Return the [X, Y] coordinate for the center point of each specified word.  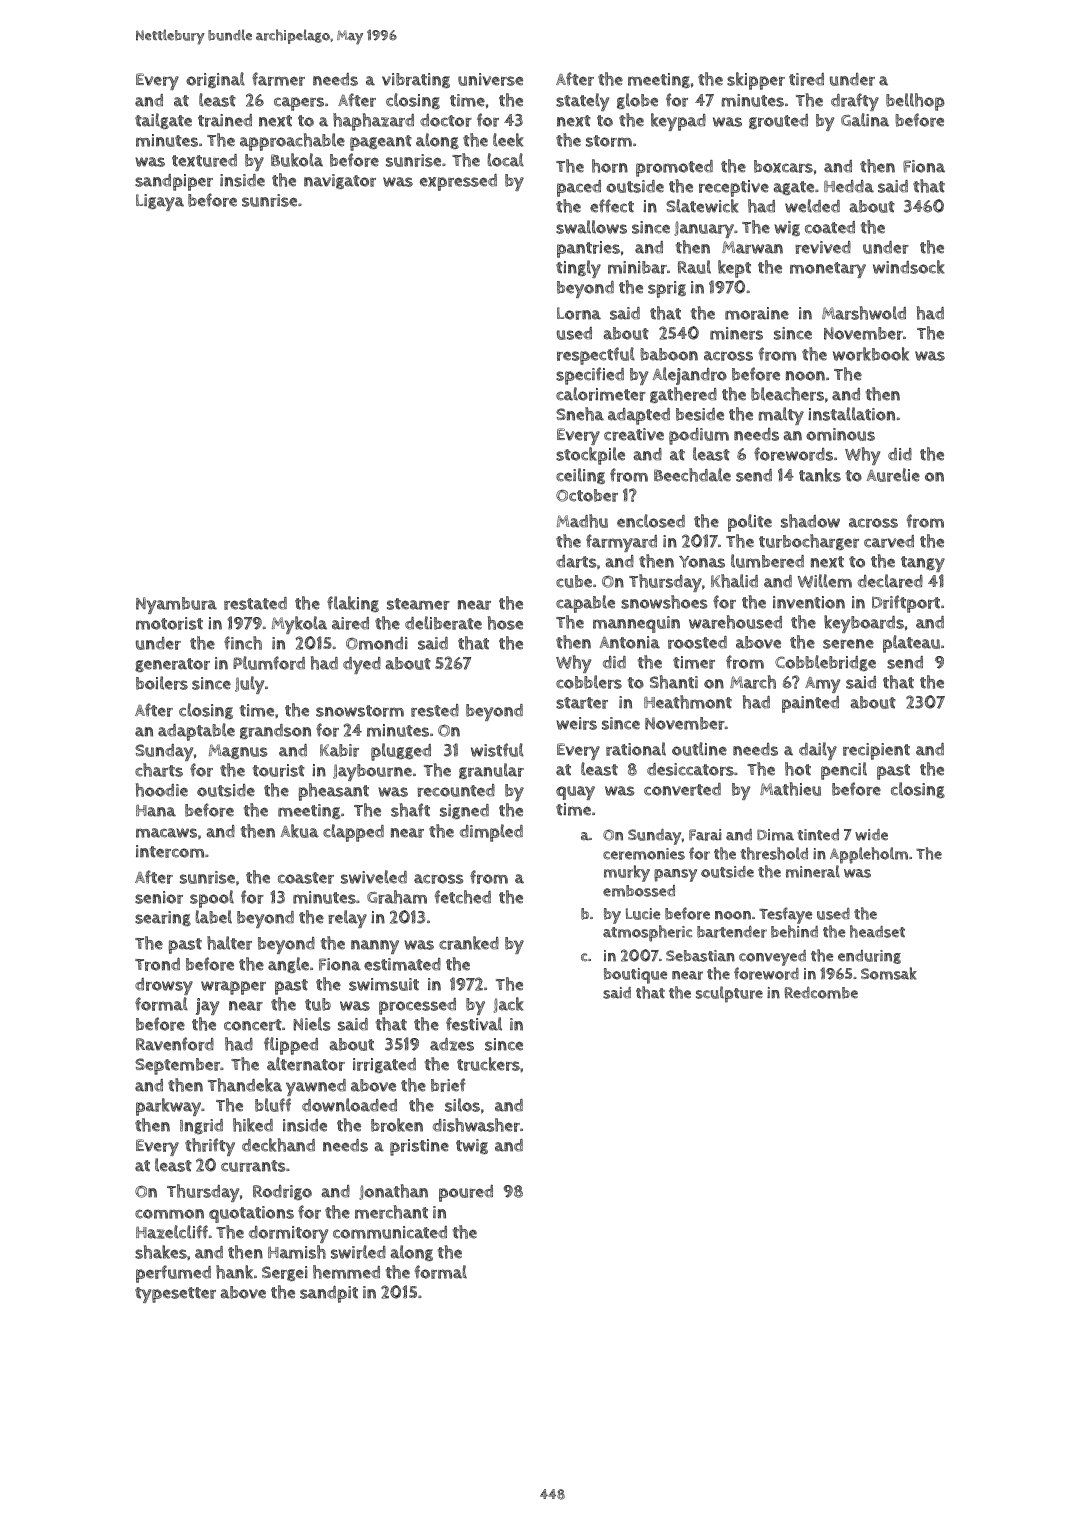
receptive [734, 188]
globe [637, 101]
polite [750, 523]
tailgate [163, 121]
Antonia [629, 642]
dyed [362, 665]
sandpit [329, 1294]
